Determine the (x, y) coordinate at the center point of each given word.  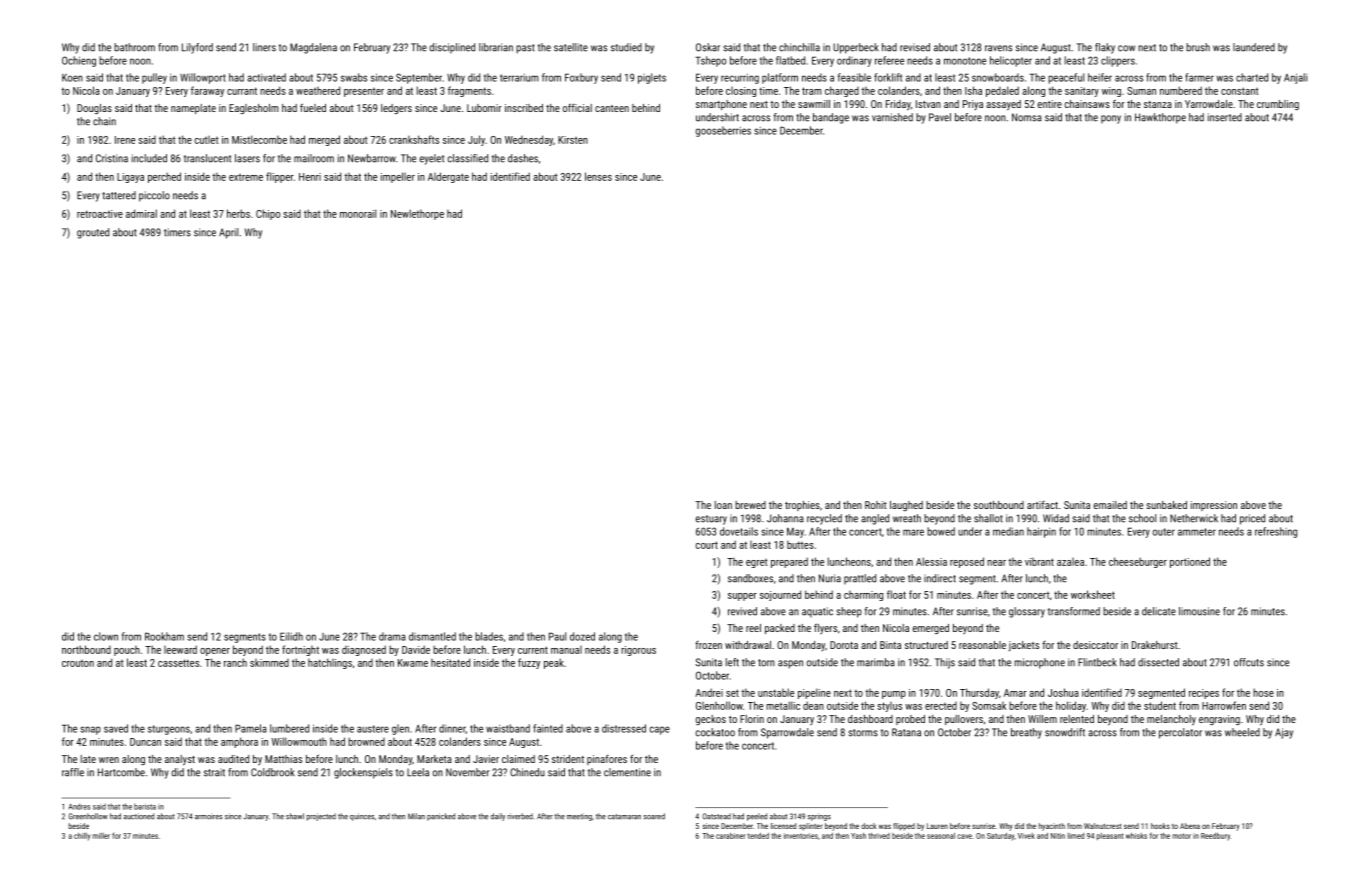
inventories (801, 836)
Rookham (164, 636)
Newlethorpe (417, 214)
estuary (711, 520)
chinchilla (799, 47)
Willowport (203, 78)
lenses (598, 176)
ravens (998, 48)
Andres (79, 806)
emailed (1110, 505)
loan (723, 505)
